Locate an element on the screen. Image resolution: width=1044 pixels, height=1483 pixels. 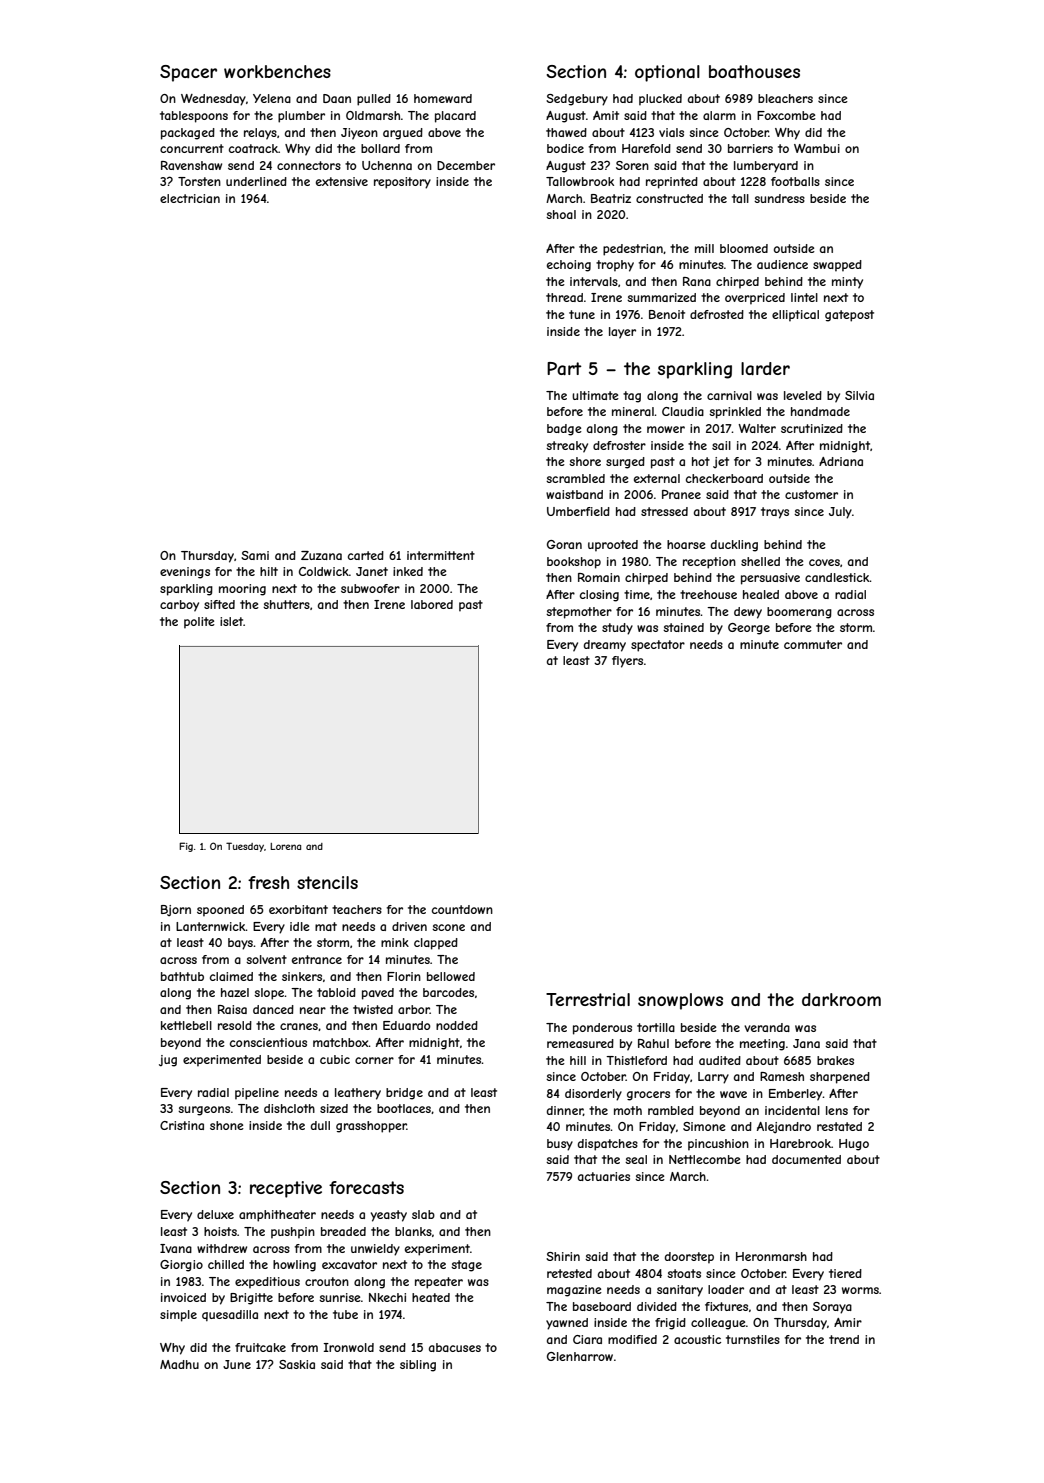
Part is located at coordinates (564, 368).
